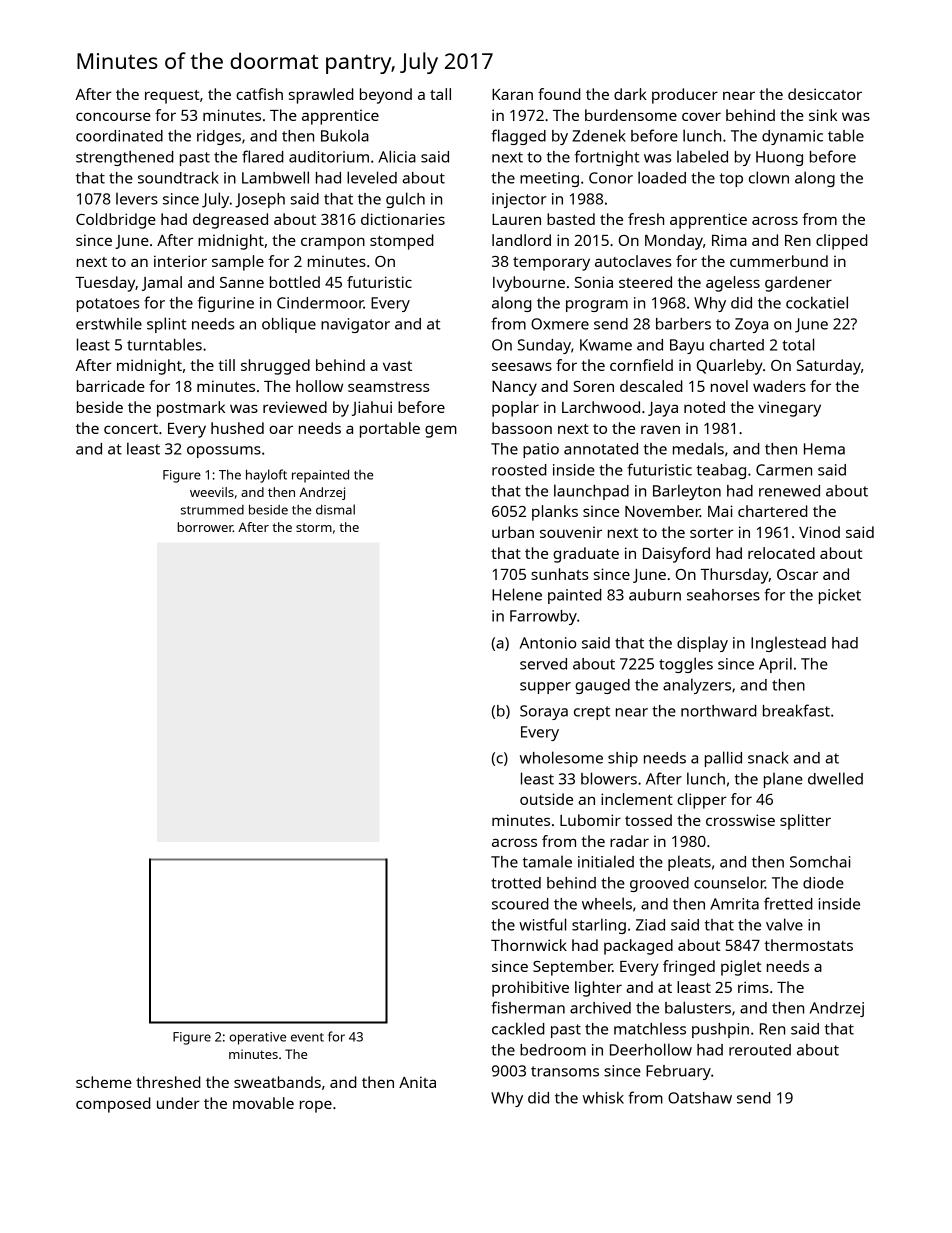 The height and width of the screenshot is (1233, 952). I want to click on desiccator, so click(825, 94).
